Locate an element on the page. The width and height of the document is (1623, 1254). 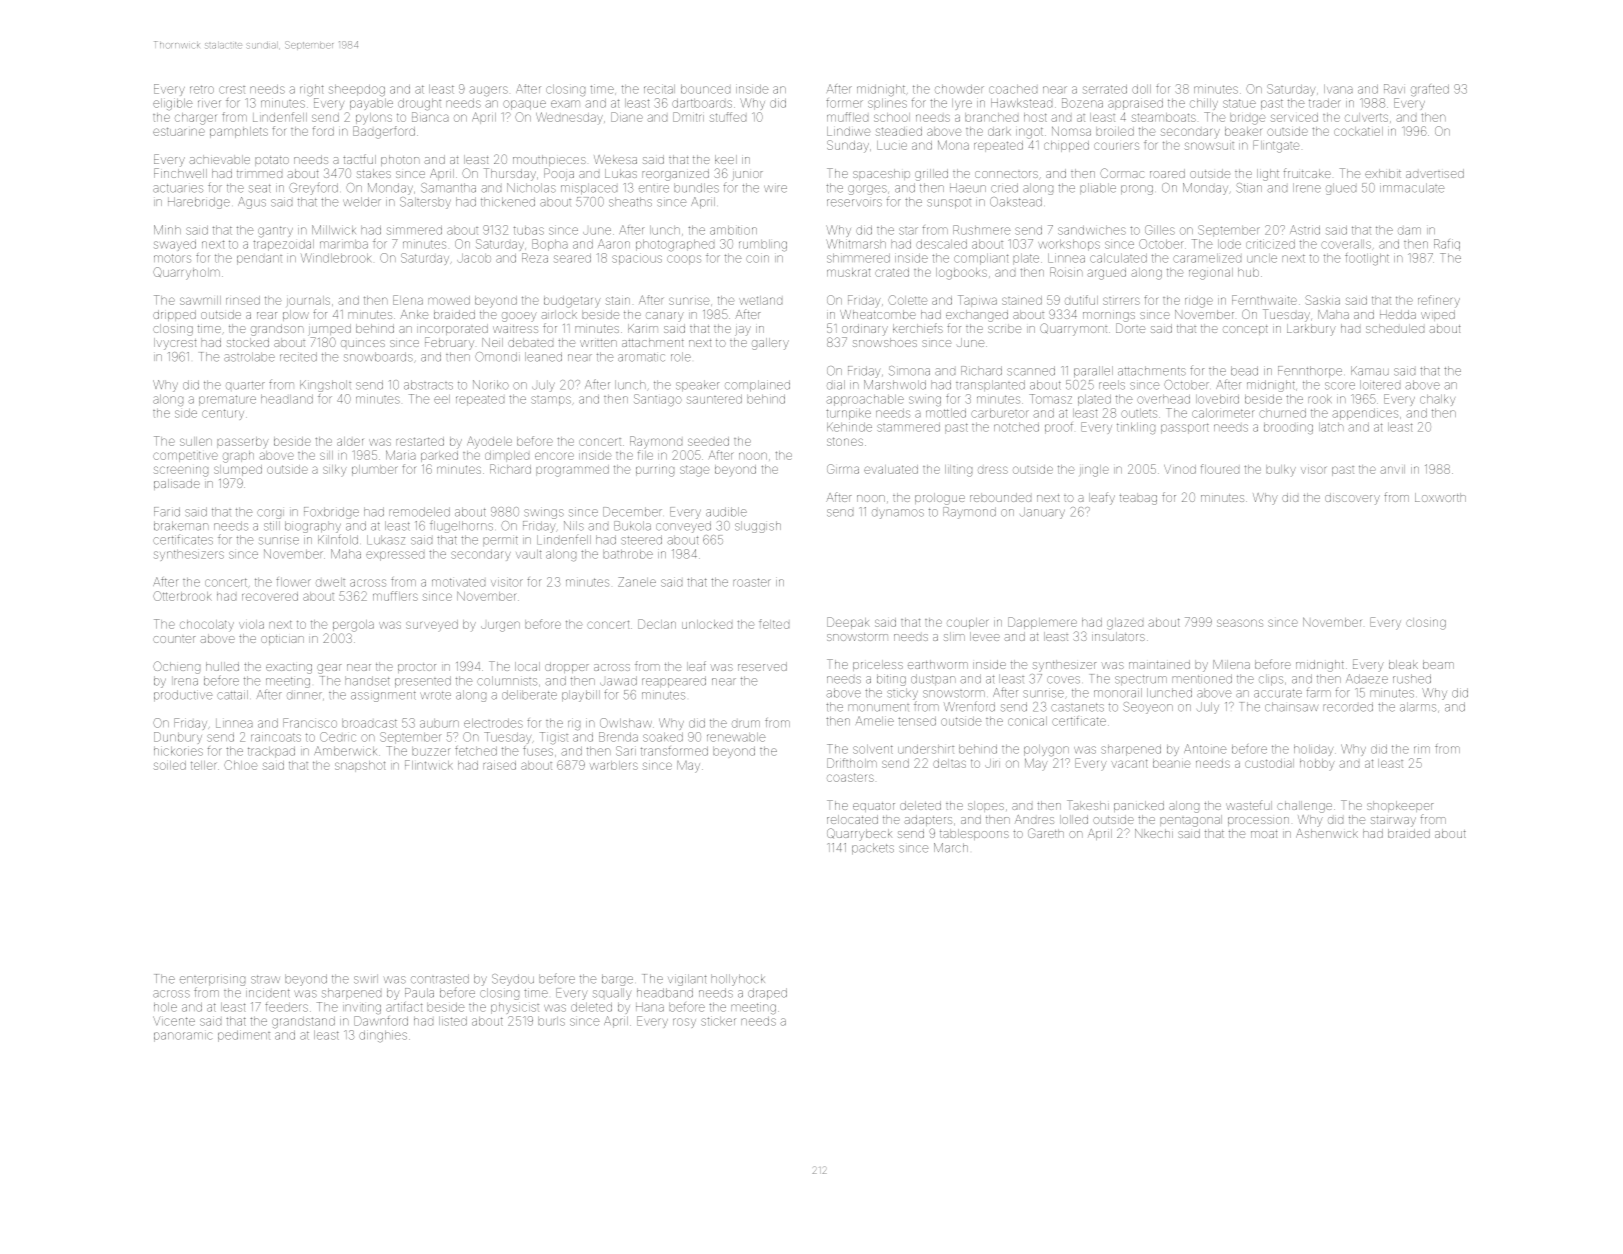
recital is located at coordinates (659, 89).
